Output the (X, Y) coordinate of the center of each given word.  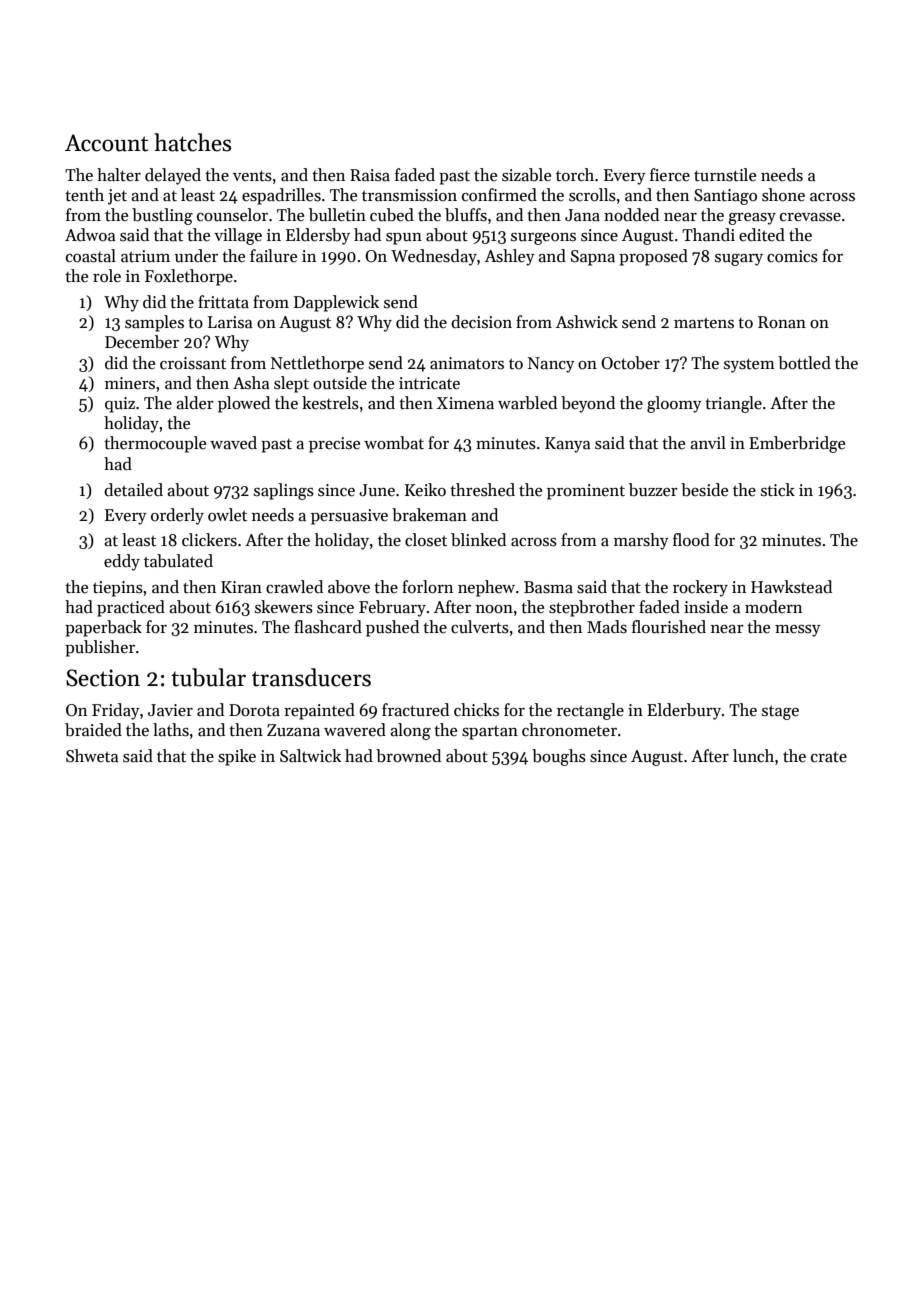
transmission (409, 195)
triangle (733, 404)
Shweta (92, 756)
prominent (586, 492)
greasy (752, 219)
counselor (232, 215)
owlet (227, 514)
